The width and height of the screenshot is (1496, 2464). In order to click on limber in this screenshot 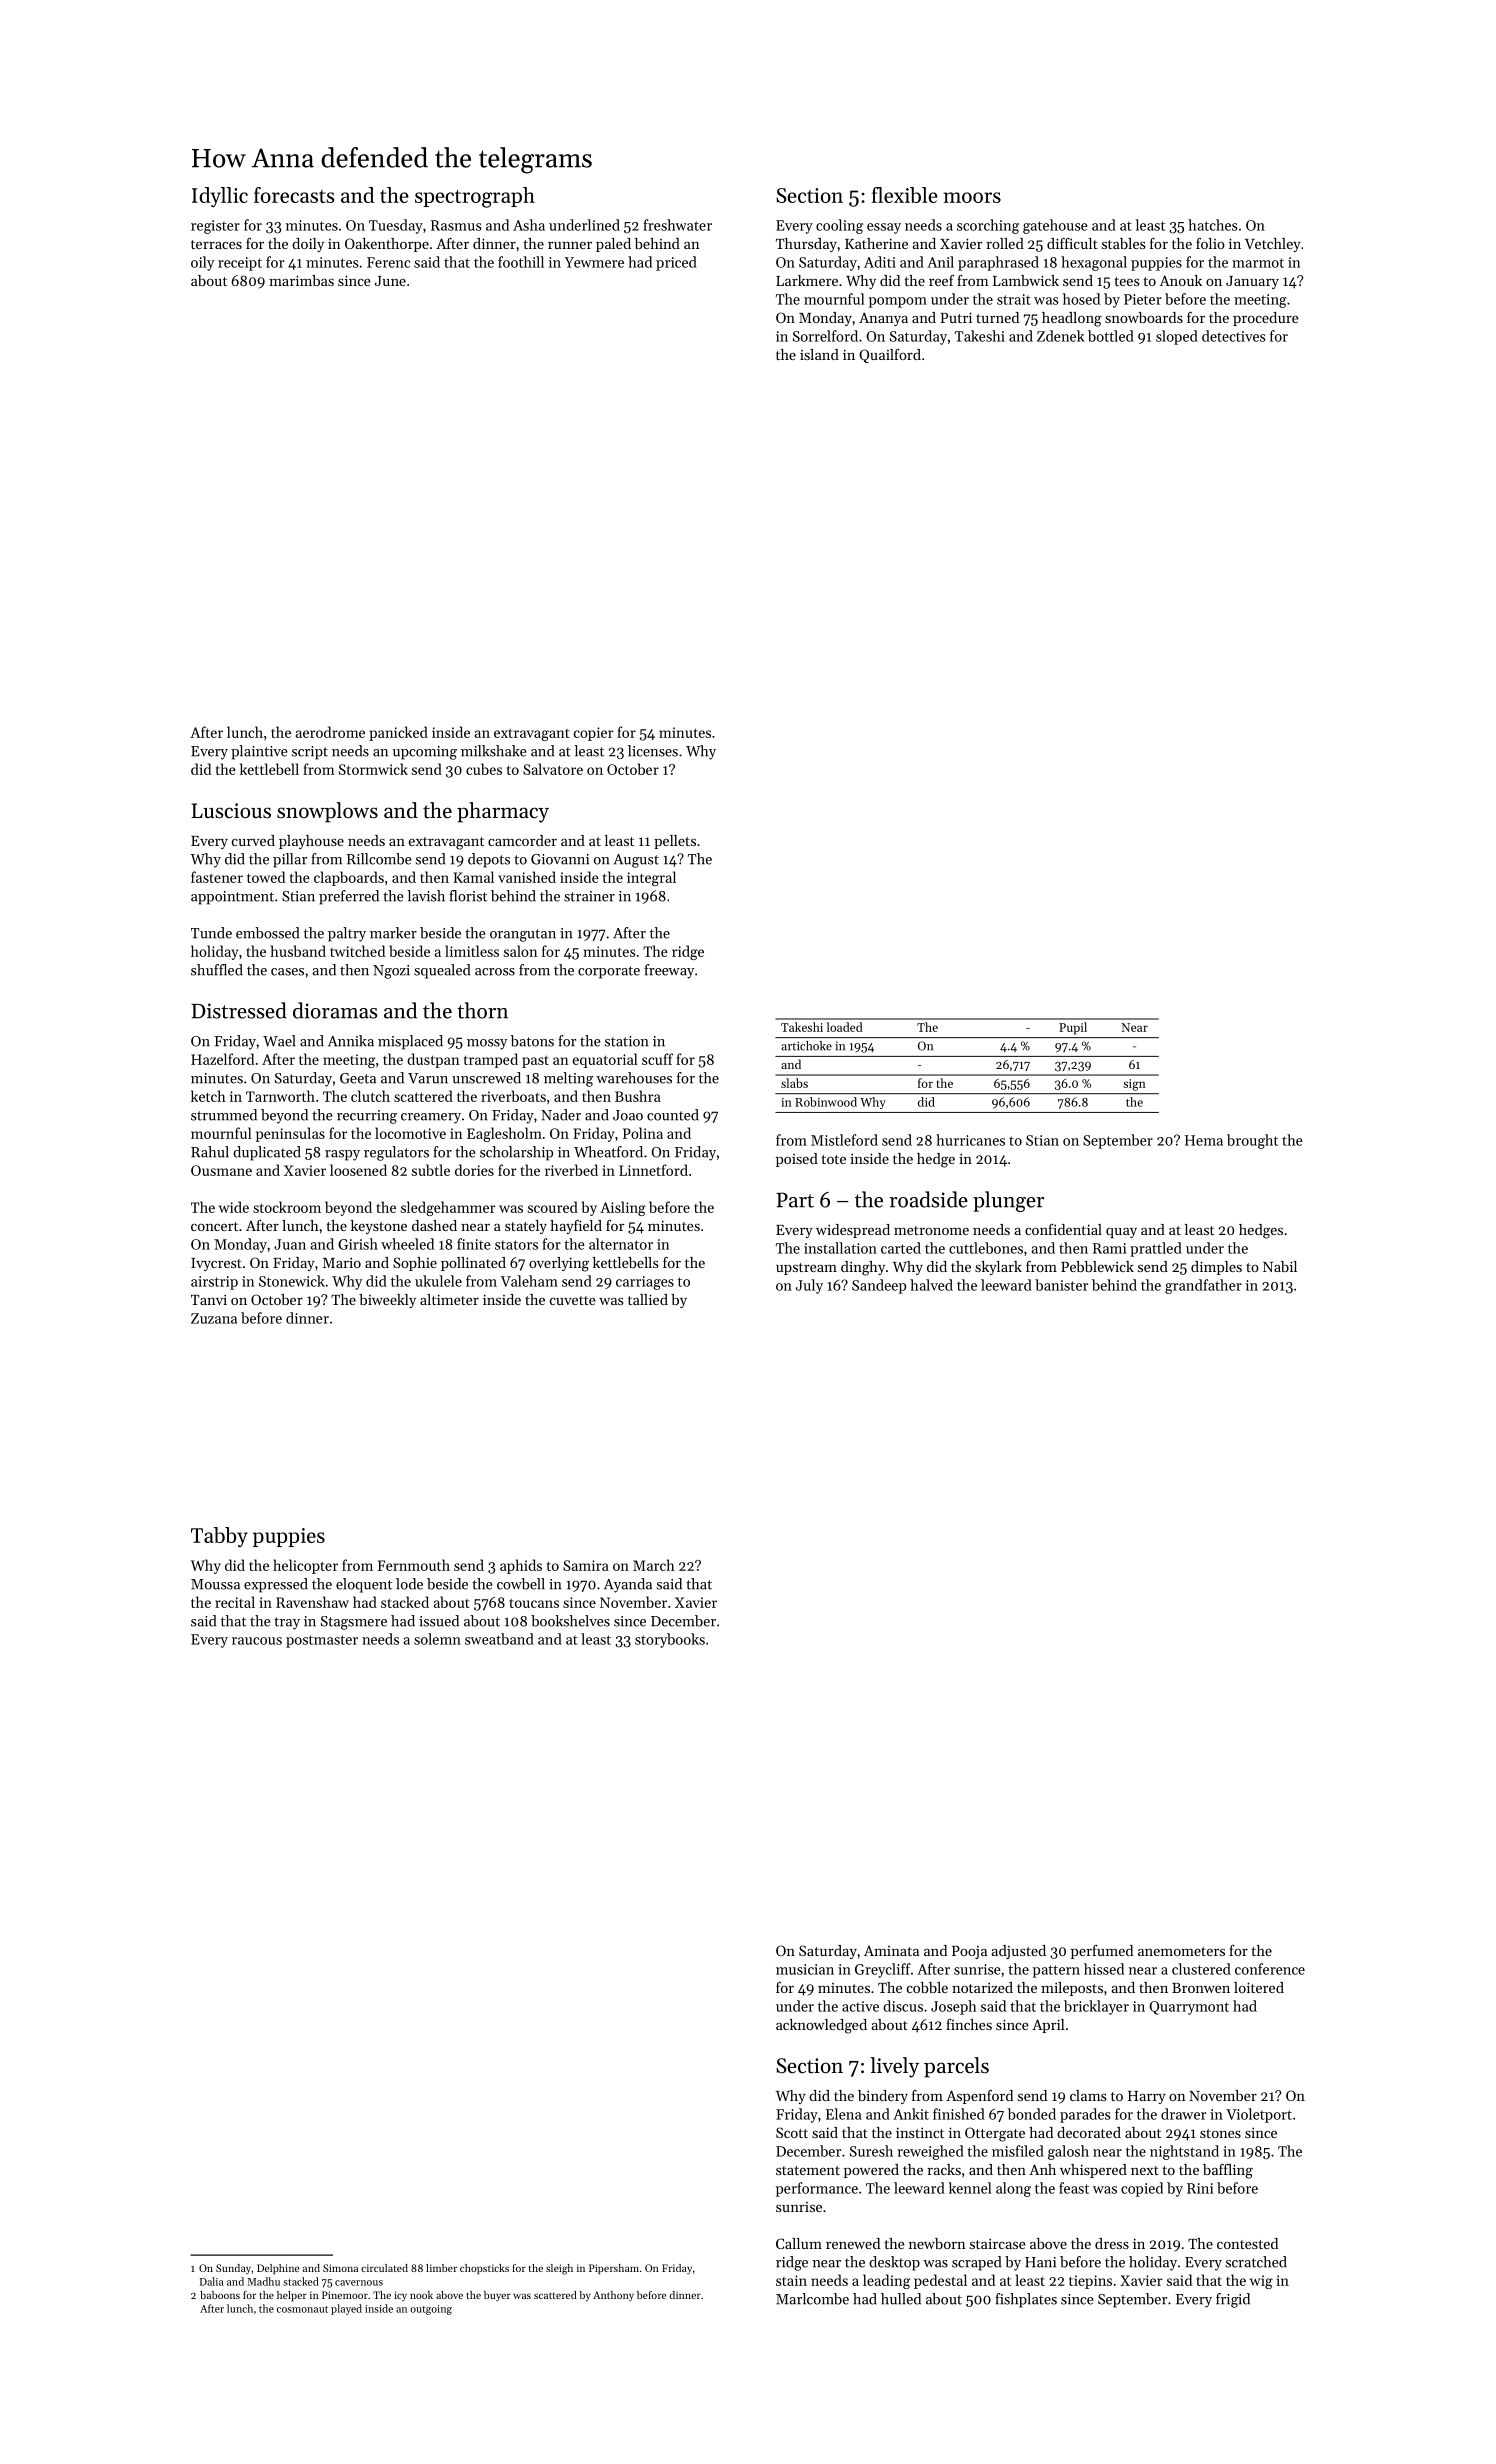, I will do `click(441, 2268)`.
